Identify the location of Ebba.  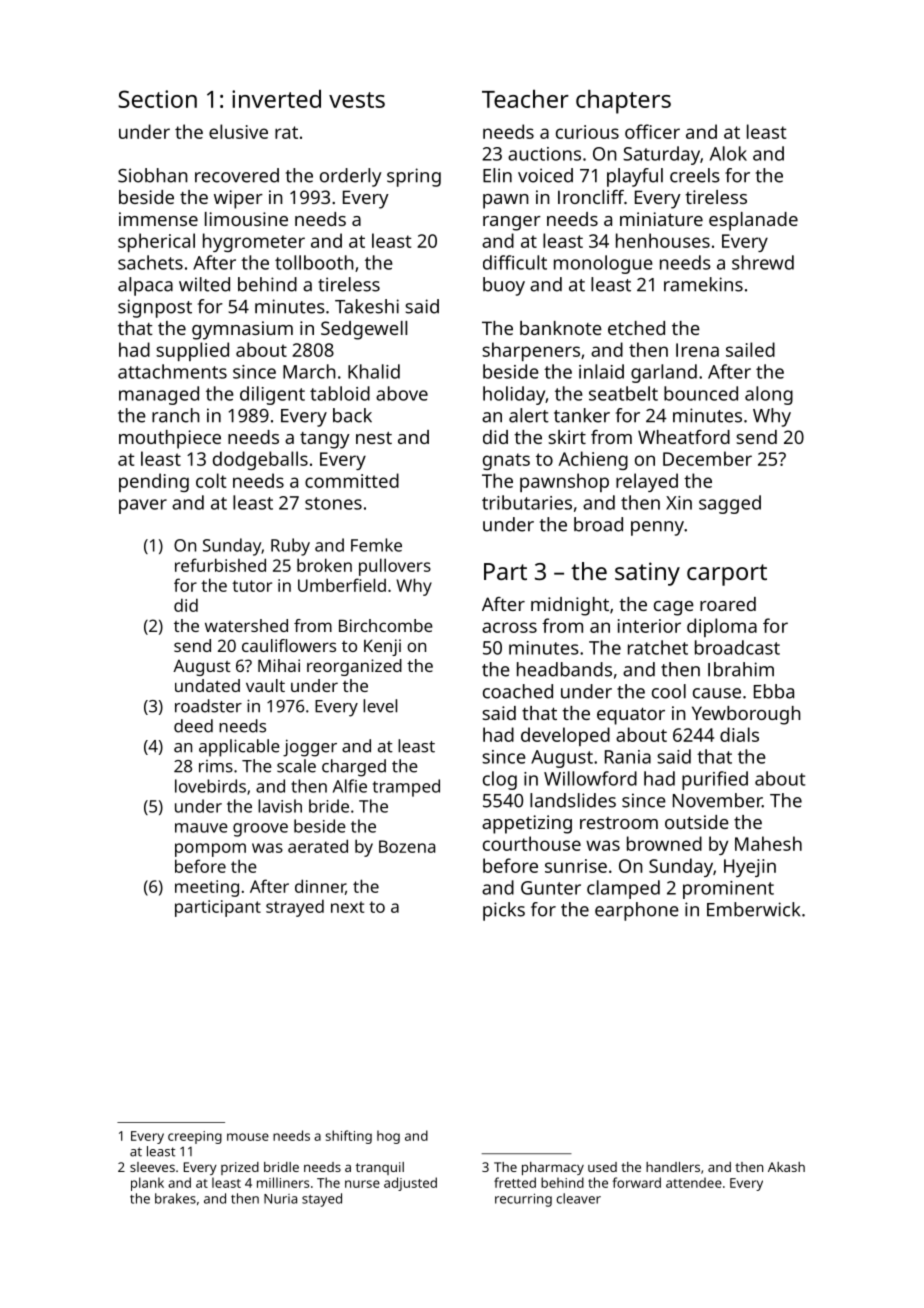
(774, 691).
